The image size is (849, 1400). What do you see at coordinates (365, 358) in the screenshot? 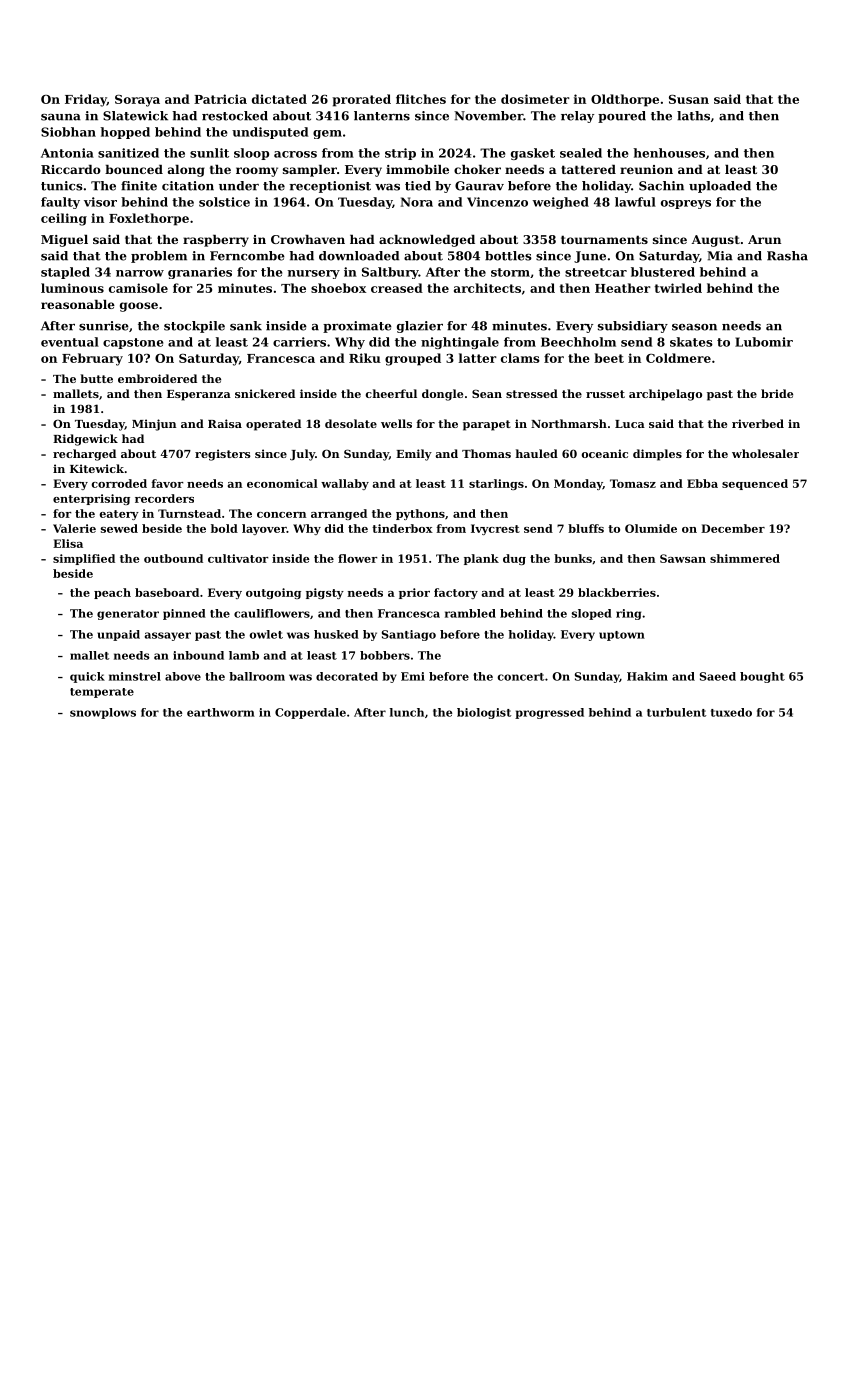
I see `Riku` at bounding box center [365, 358].
